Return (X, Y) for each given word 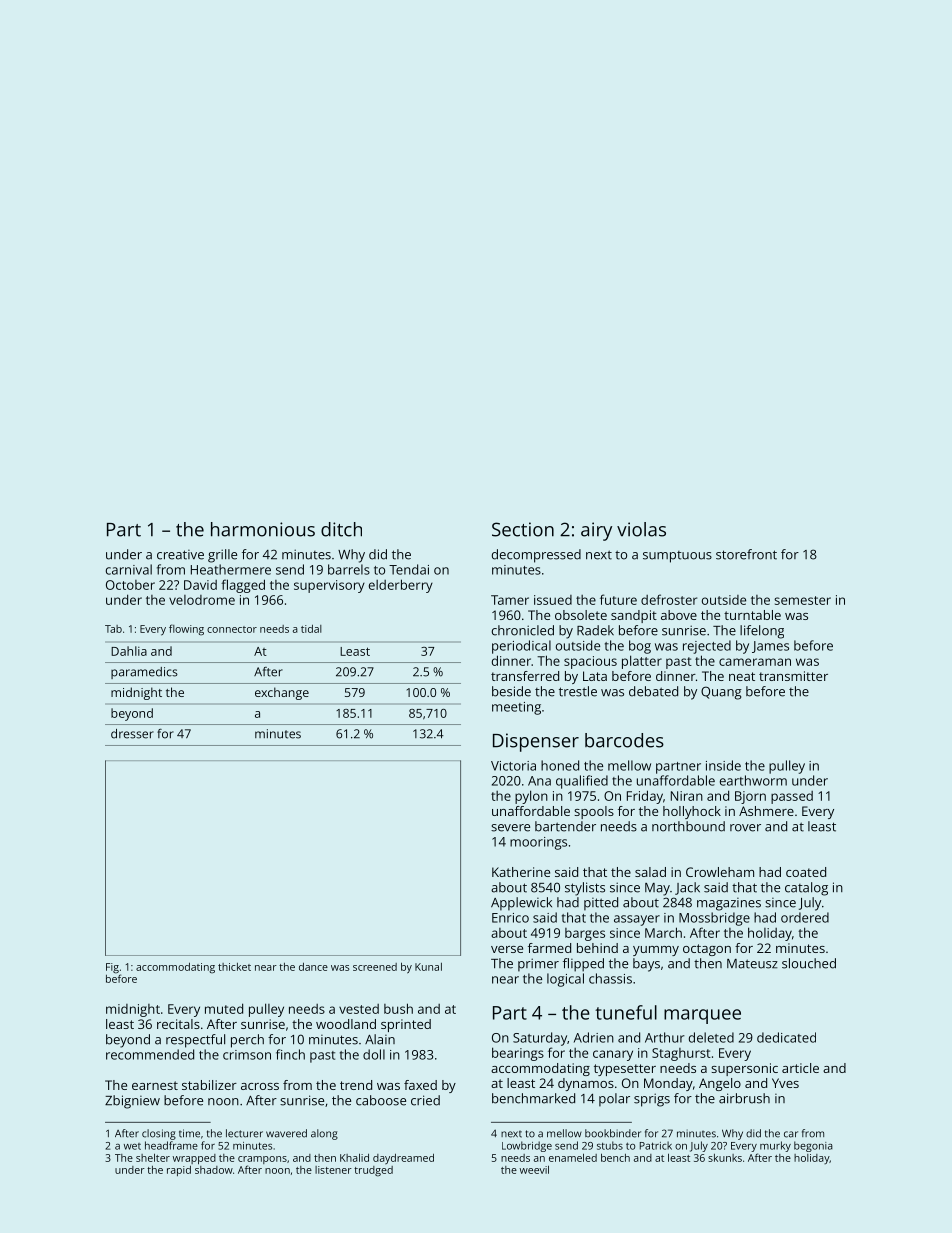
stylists (585, 889)
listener (333, 1170)
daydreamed (403, 1159)
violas (641, 529)
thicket (234, 967)
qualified (582, 782)
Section (523, 529)
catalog (806, 889)
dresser (132, 734)
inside (723, 765)
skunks (725, 1158)
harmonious (263, 529)
